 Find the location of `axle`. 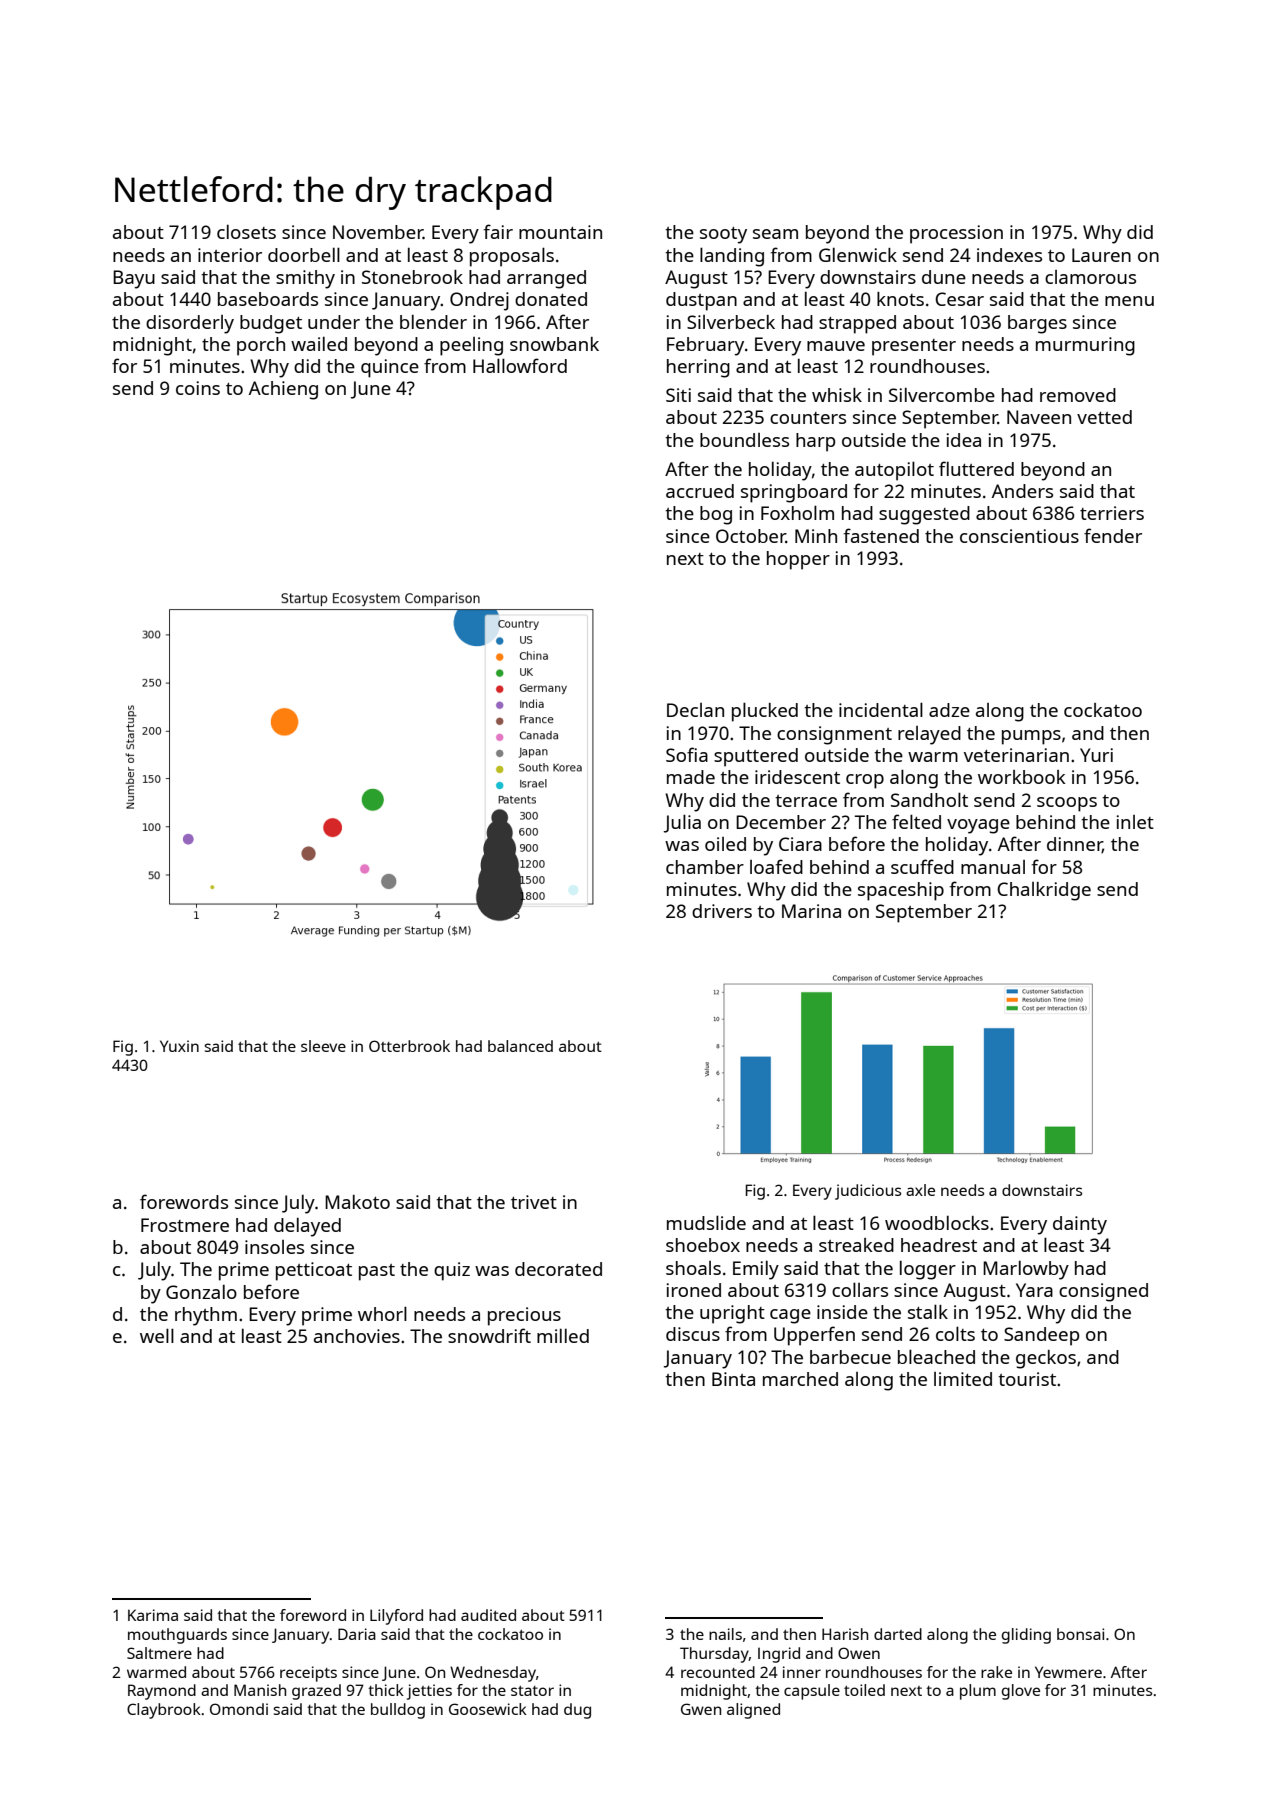

axle is located at coordinates (920, 1190).
